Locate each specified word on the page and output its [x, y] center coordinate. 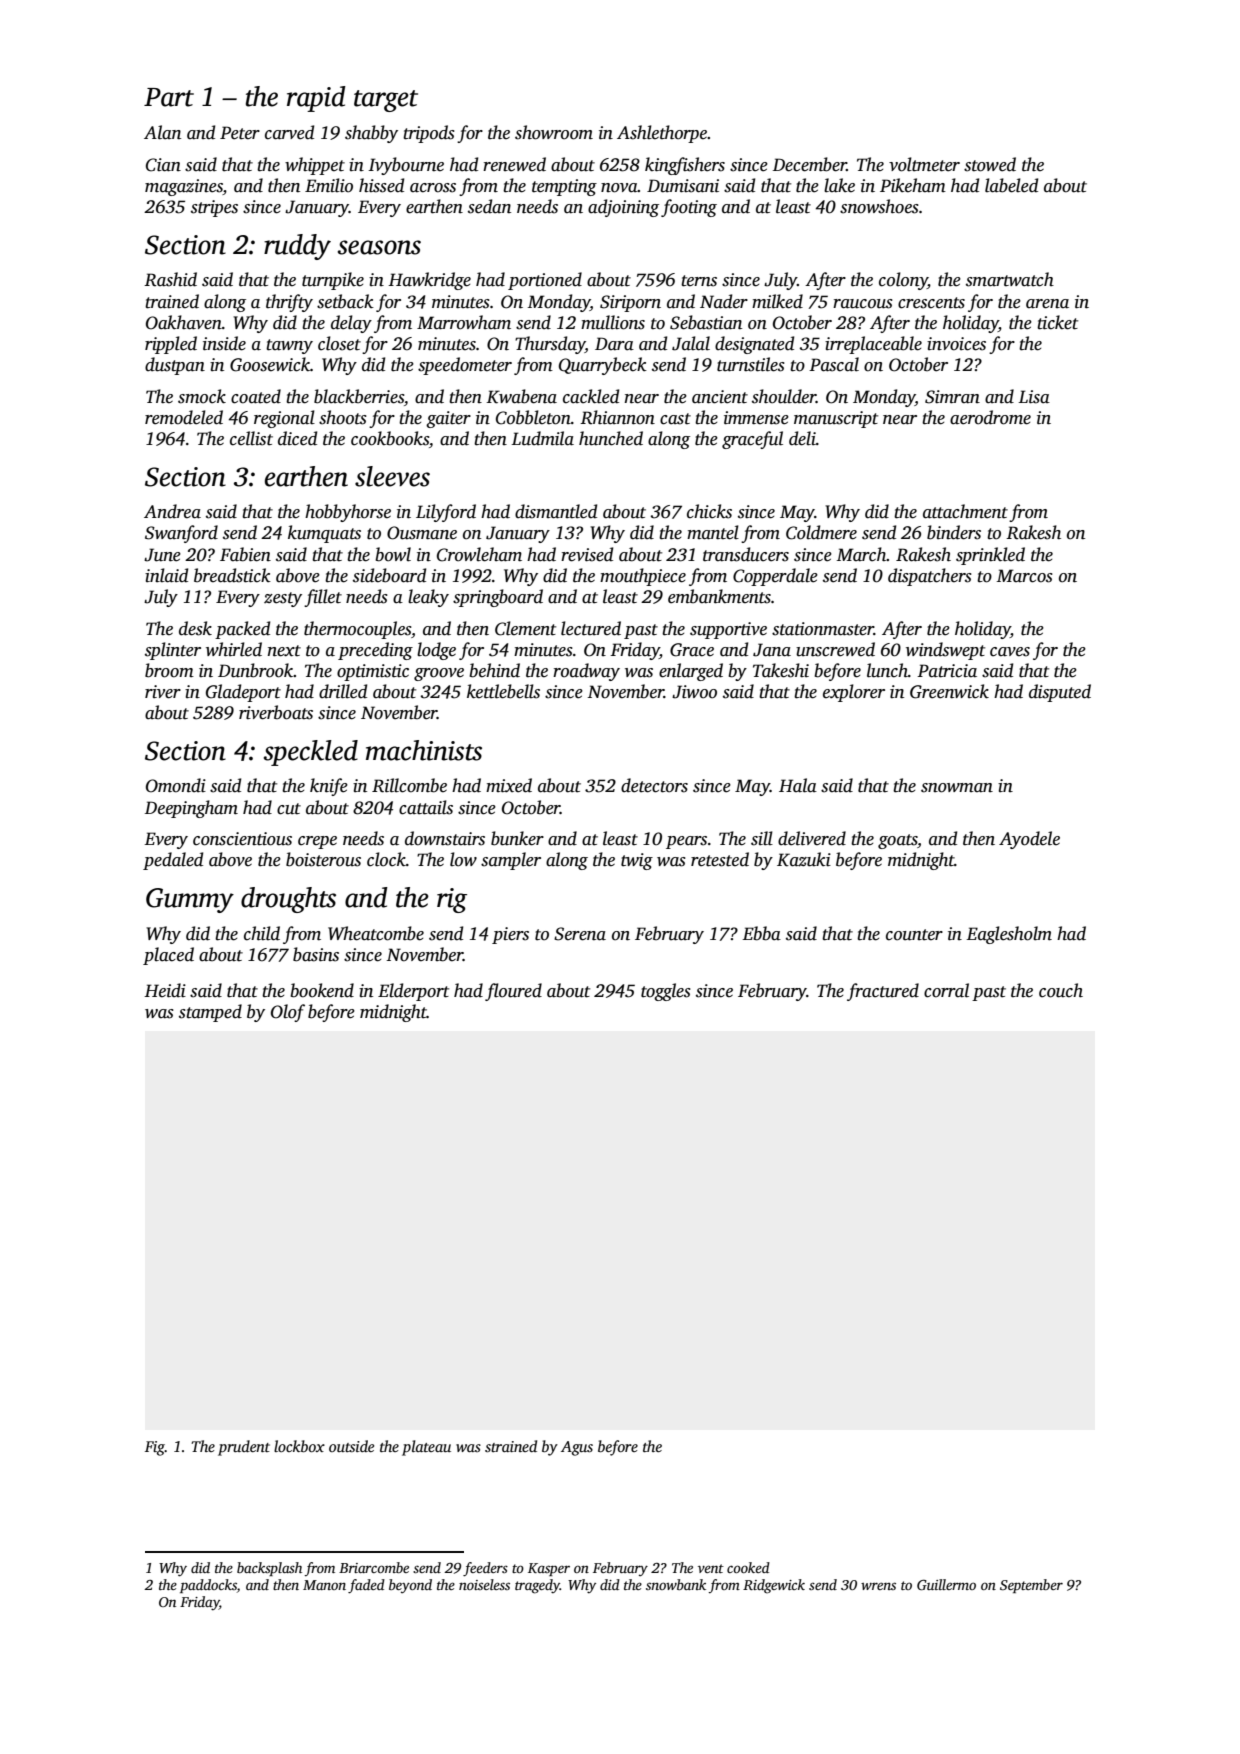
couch [1061, 990]
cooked [748, 1567]
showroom [554, 132]
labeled [1011, 185]
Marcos [1025, 576]
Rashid [170, 279]
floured [513, 992]
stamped [210, 1013]
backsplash [269, 1569]
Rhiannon [617, 417]
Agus [577, 1448]
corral [946, 990]
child [262, 933]
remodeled [184, 417]
